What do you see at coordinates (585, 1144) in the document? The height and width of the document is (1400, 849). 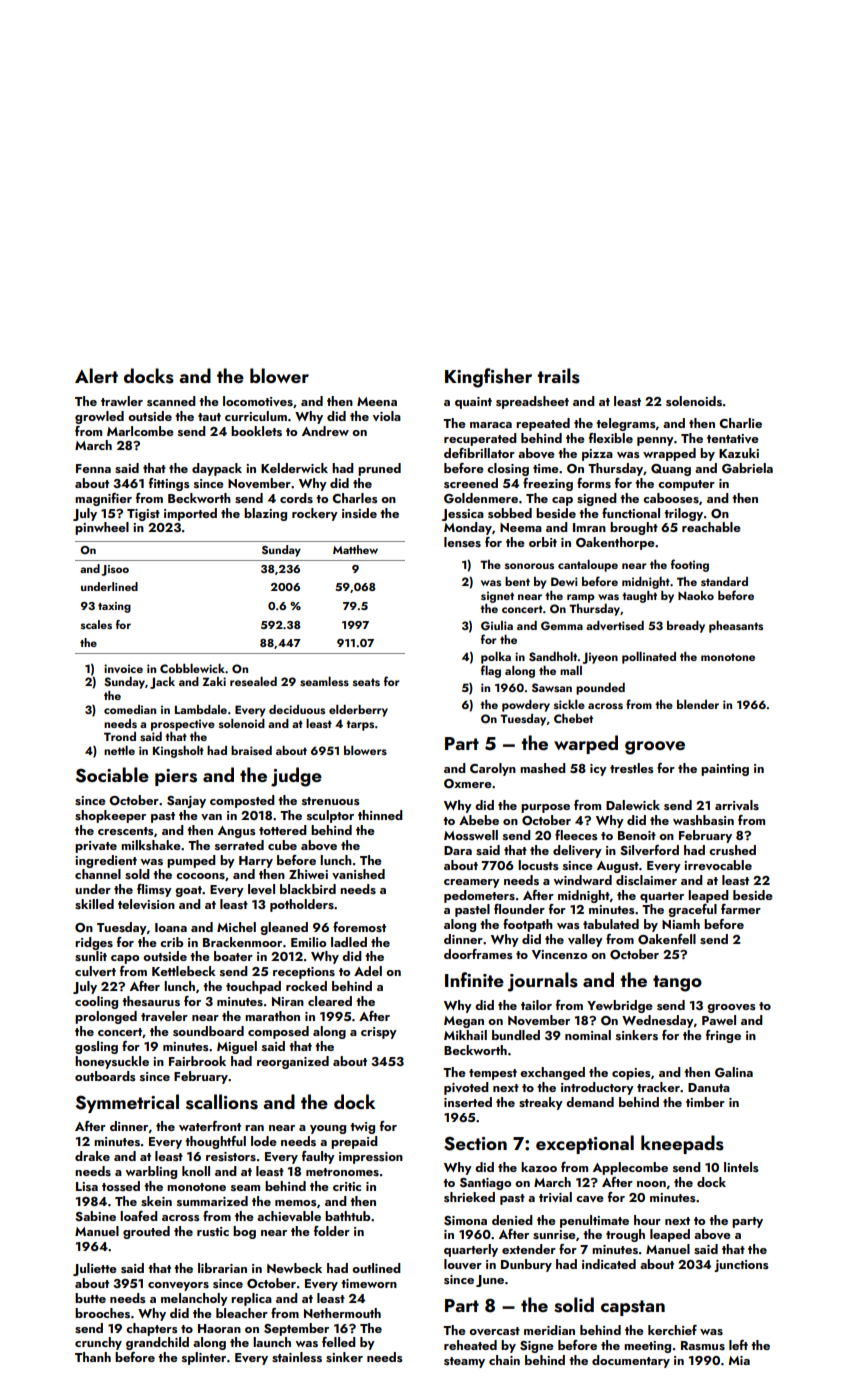 I see `exceptional` at bounding box center [585, 1144].
